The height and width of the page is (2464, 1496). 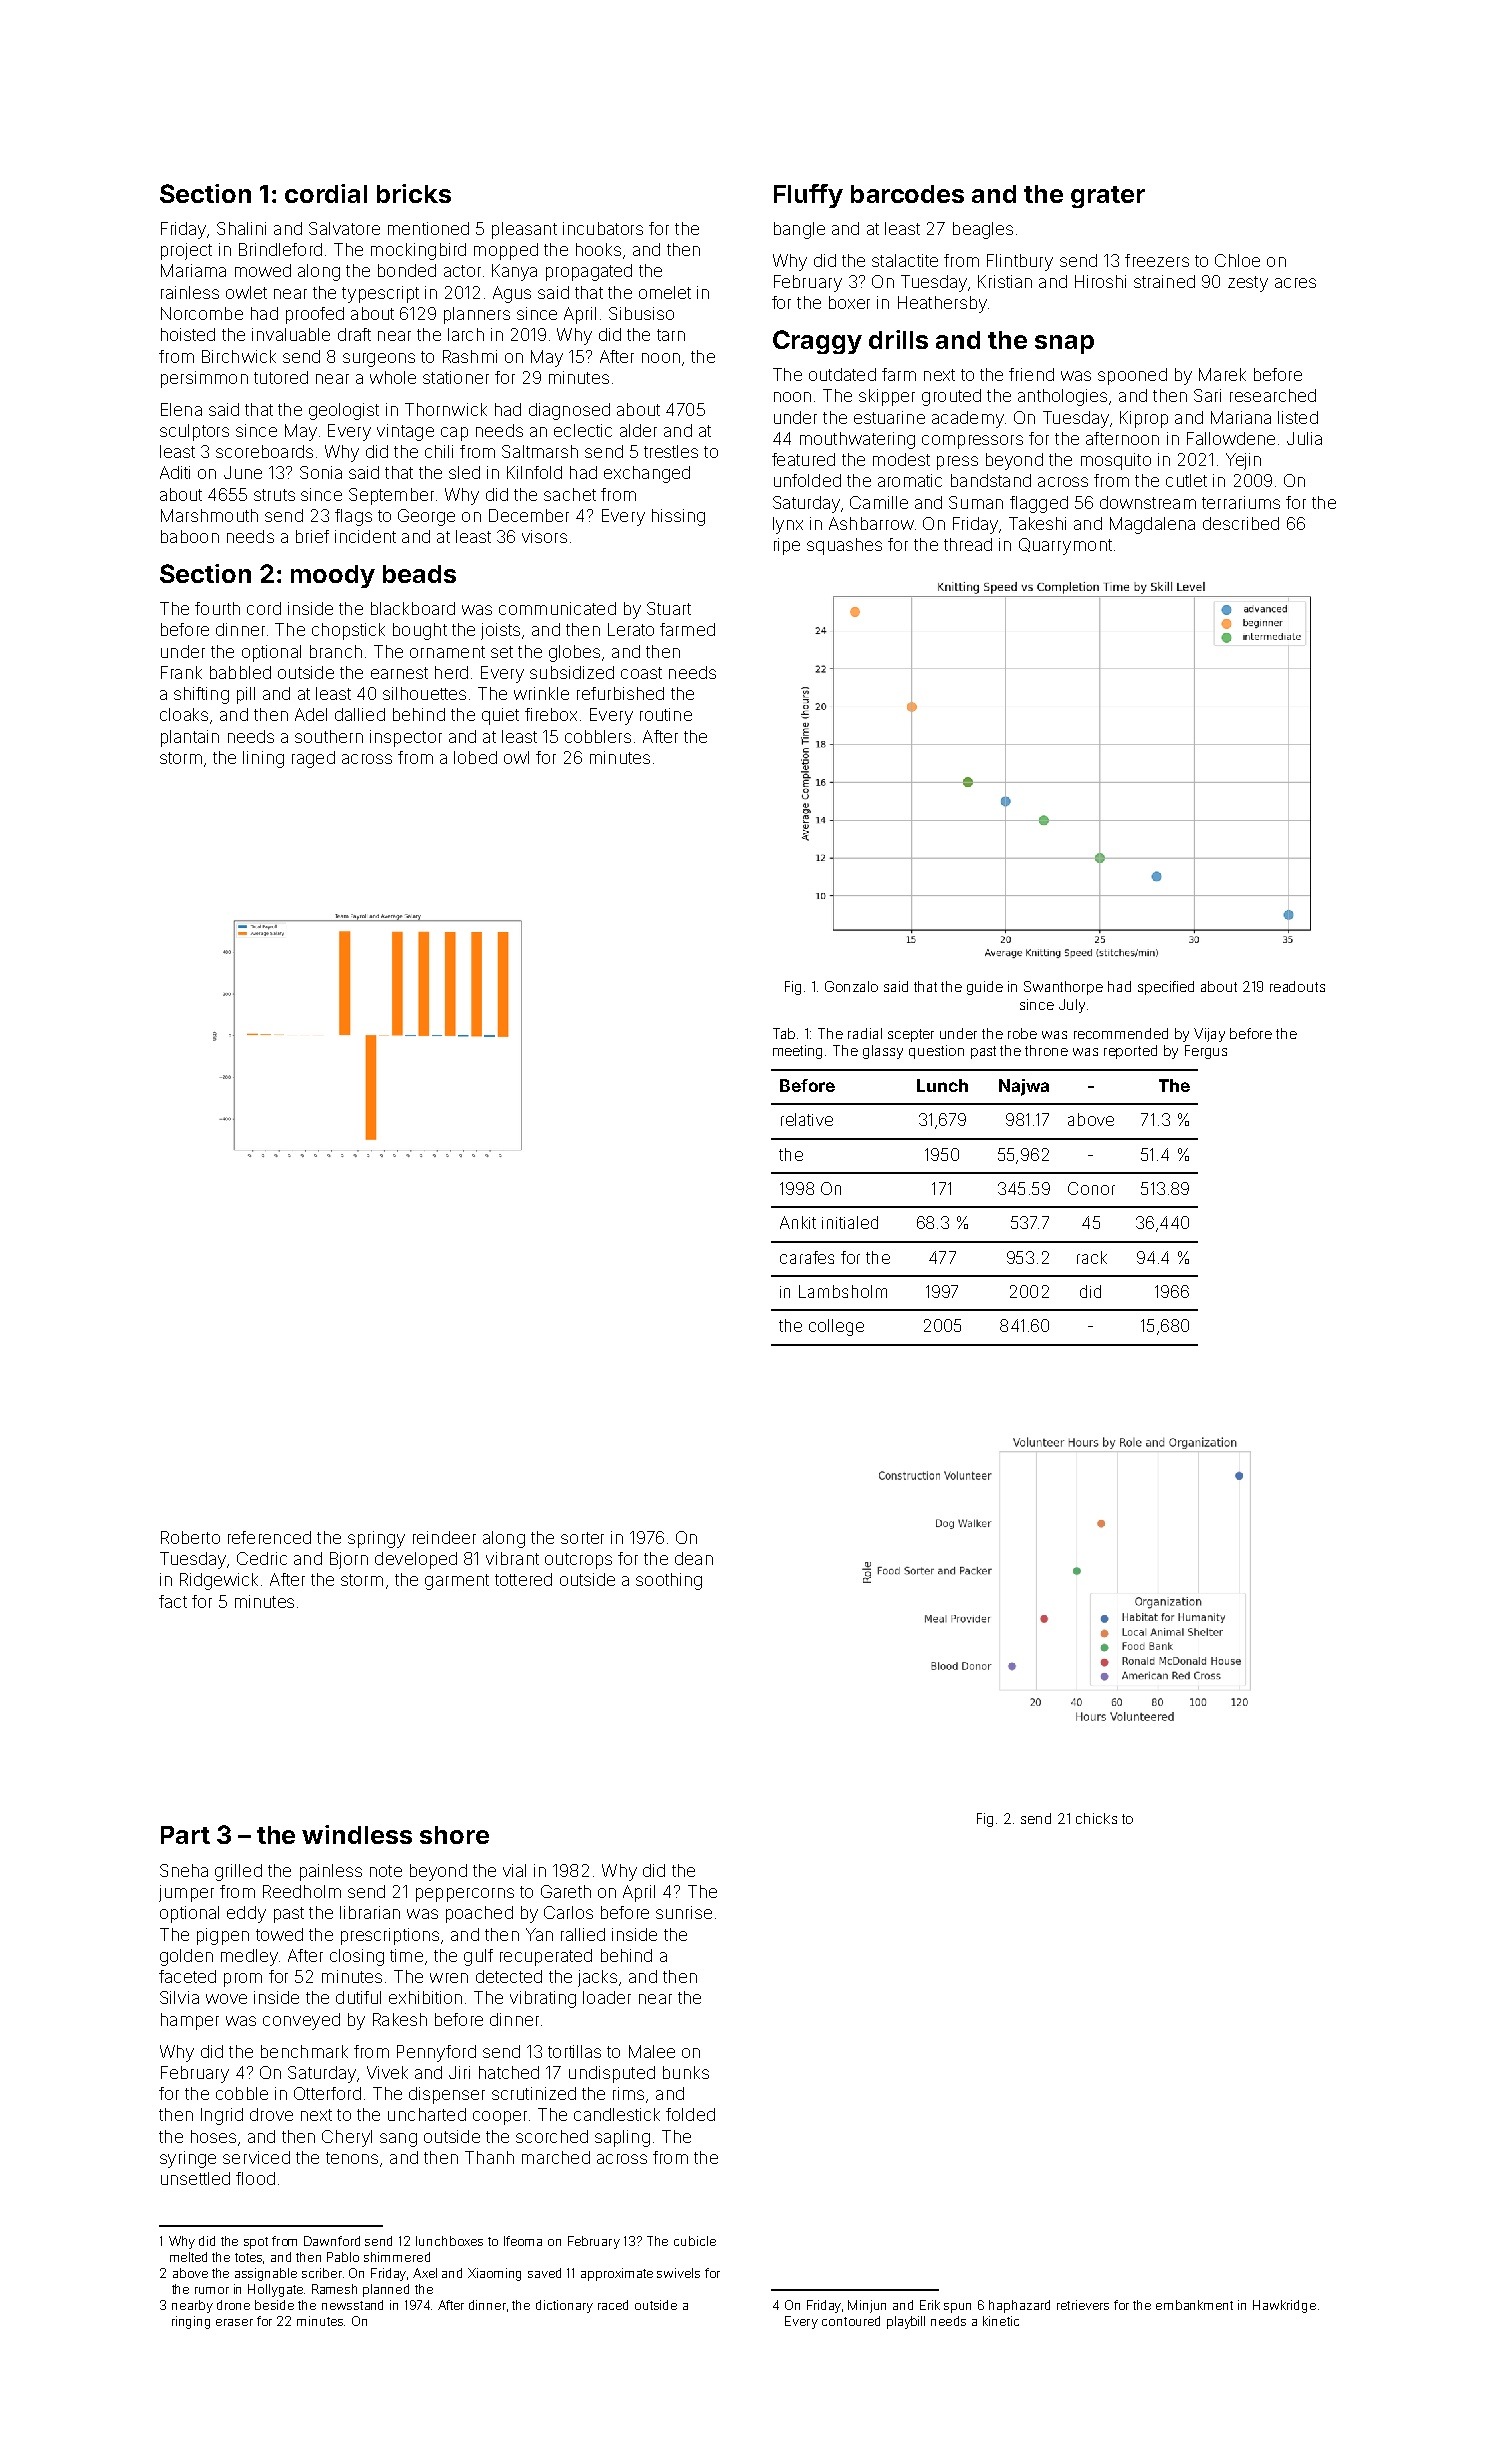 I want to click on readouts, so click(x=1297, y=986).
